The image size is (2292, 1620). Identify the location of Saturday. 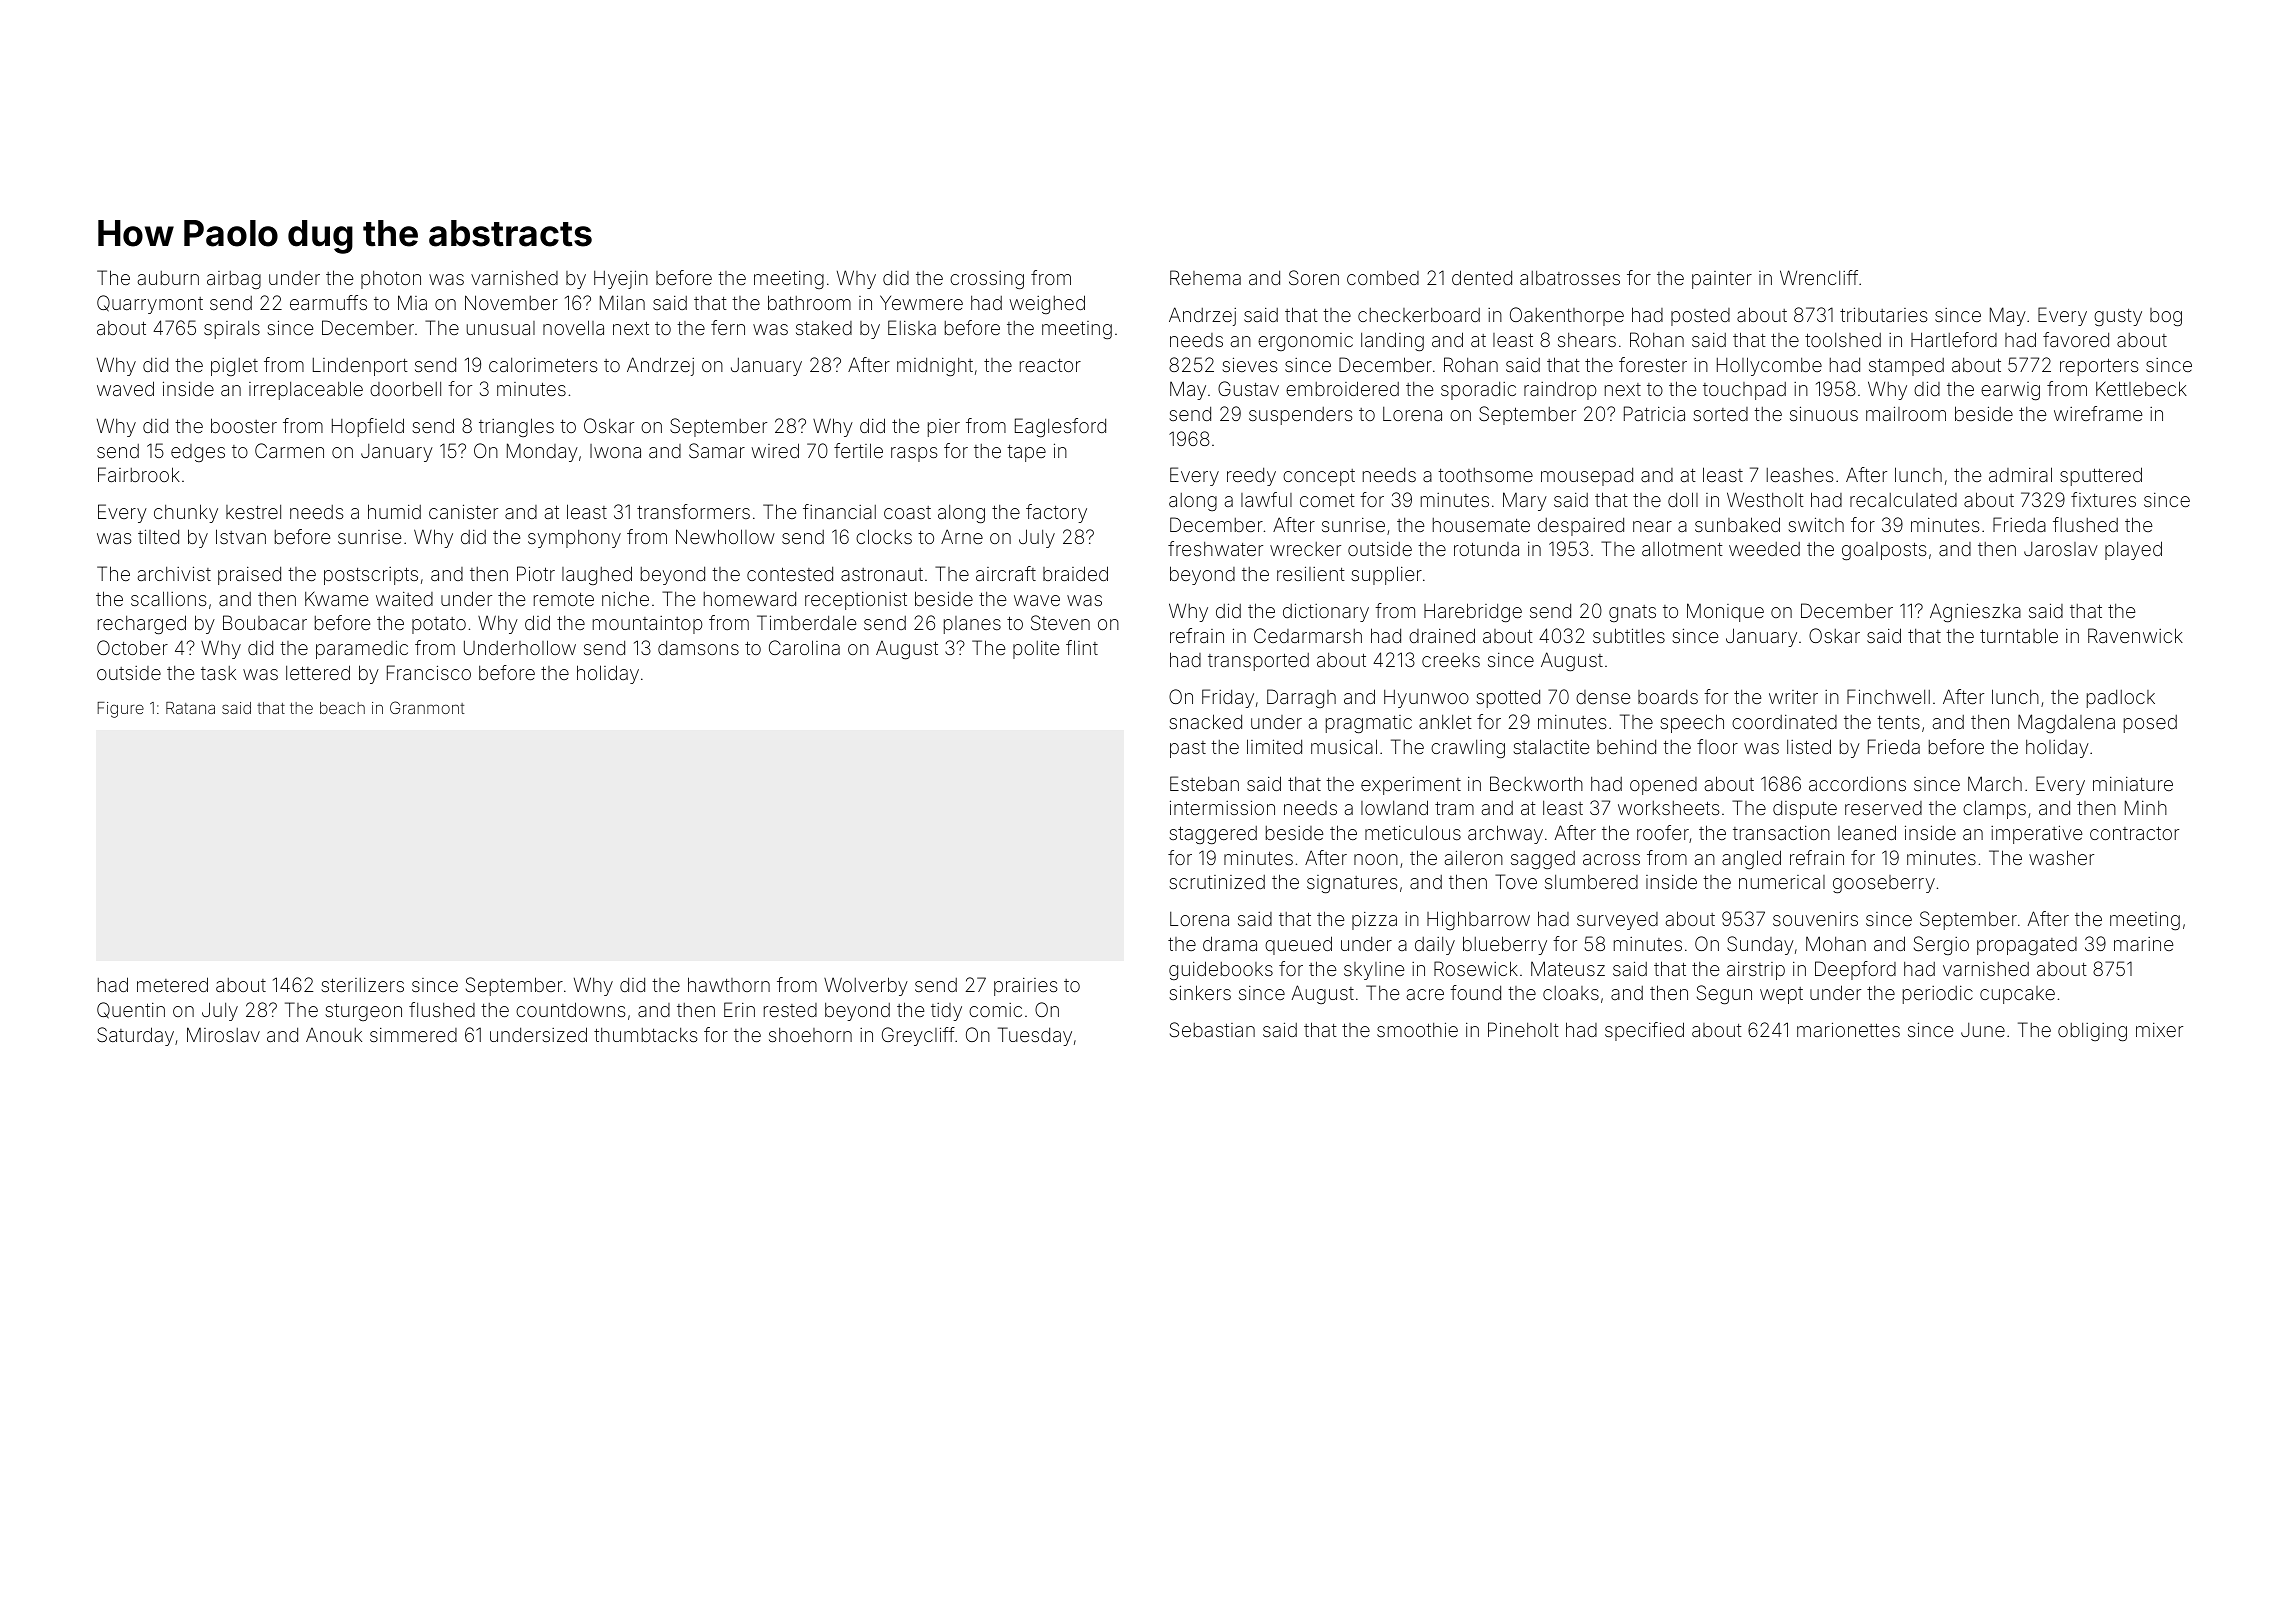
(135, 1036).
